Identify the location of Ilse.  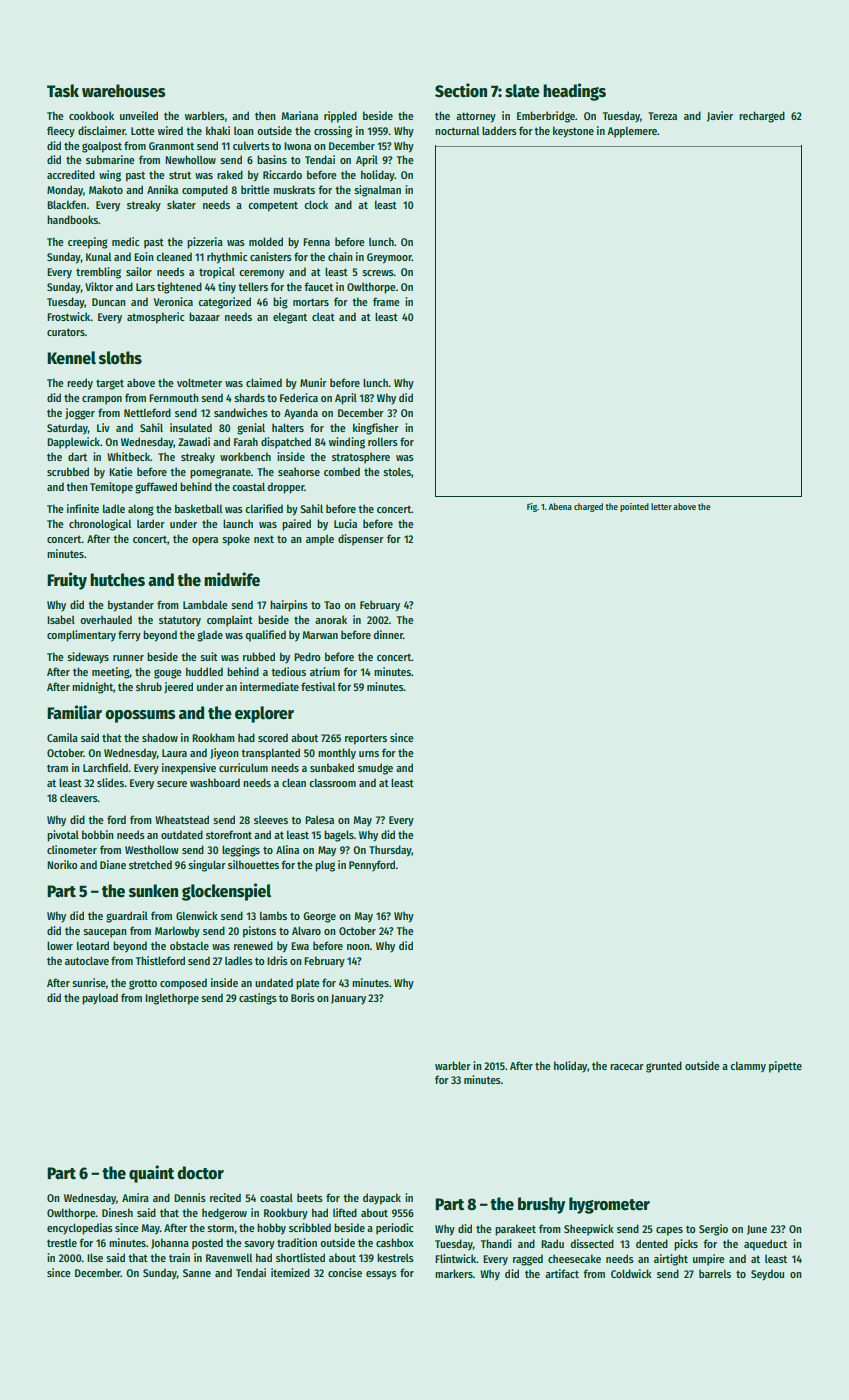
(95, 1257).
